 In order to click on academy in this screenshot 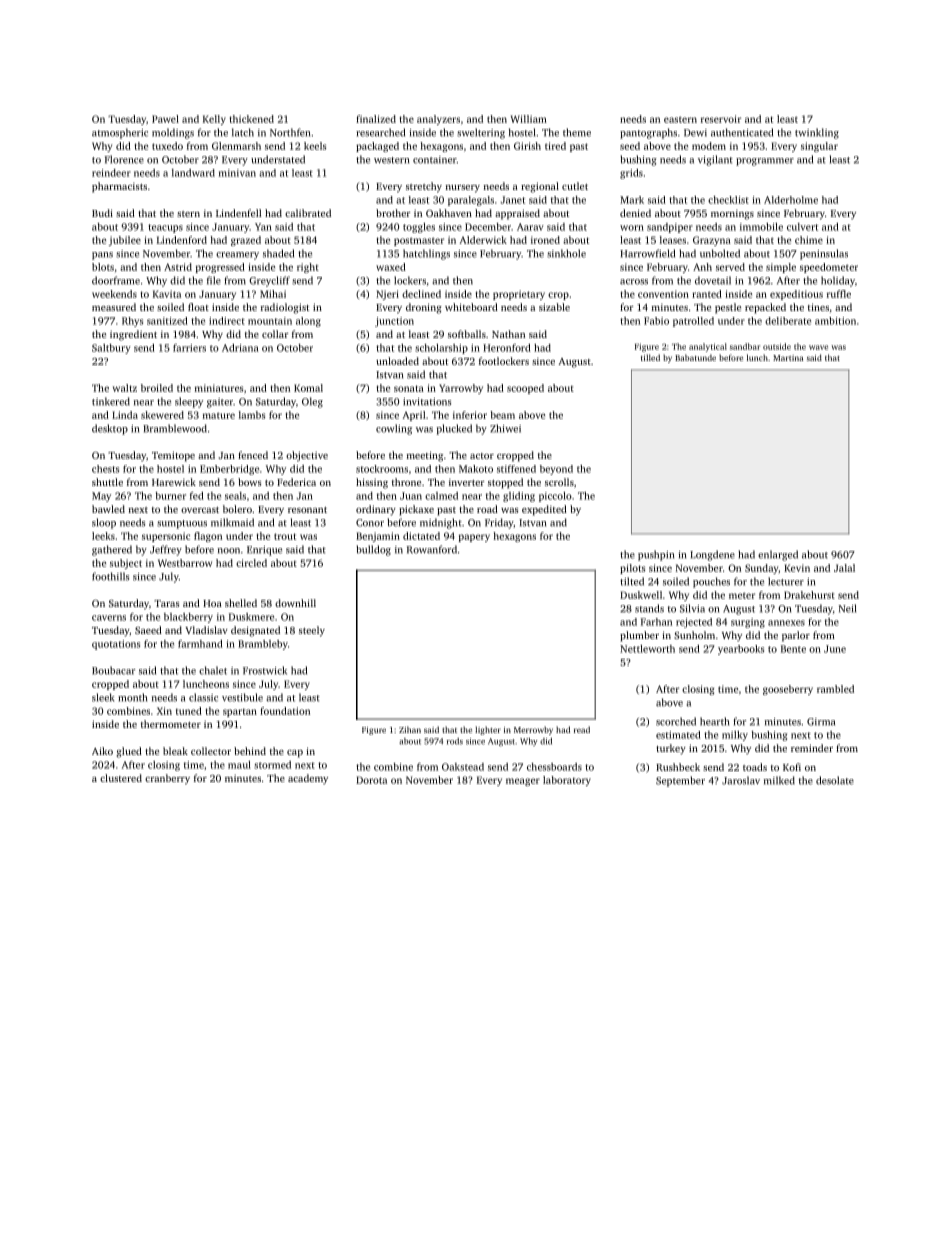, I will do `click(308, 779)`.
